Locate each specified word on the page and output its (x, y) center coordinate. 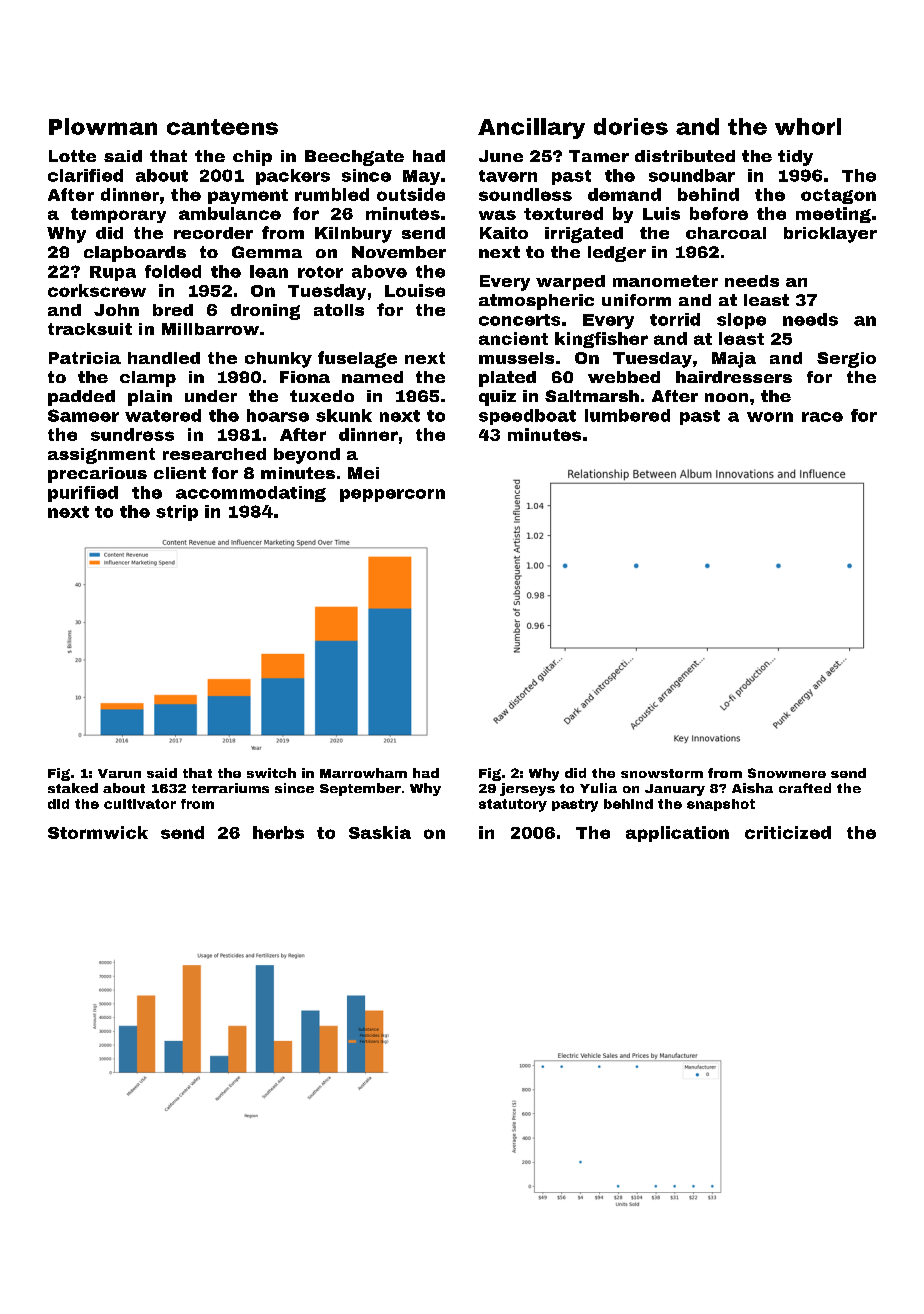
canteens (222, 127)
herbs (278, 832)
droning (265, 312)
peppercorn (392, 495)
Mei (363, 473)
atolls (339, 310)
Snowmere (787, 773)
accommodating (251, 494)
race (822, 417)
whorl (808, 126)
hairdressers (734, 377)
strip (177, 513)
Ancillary (531, 128)
